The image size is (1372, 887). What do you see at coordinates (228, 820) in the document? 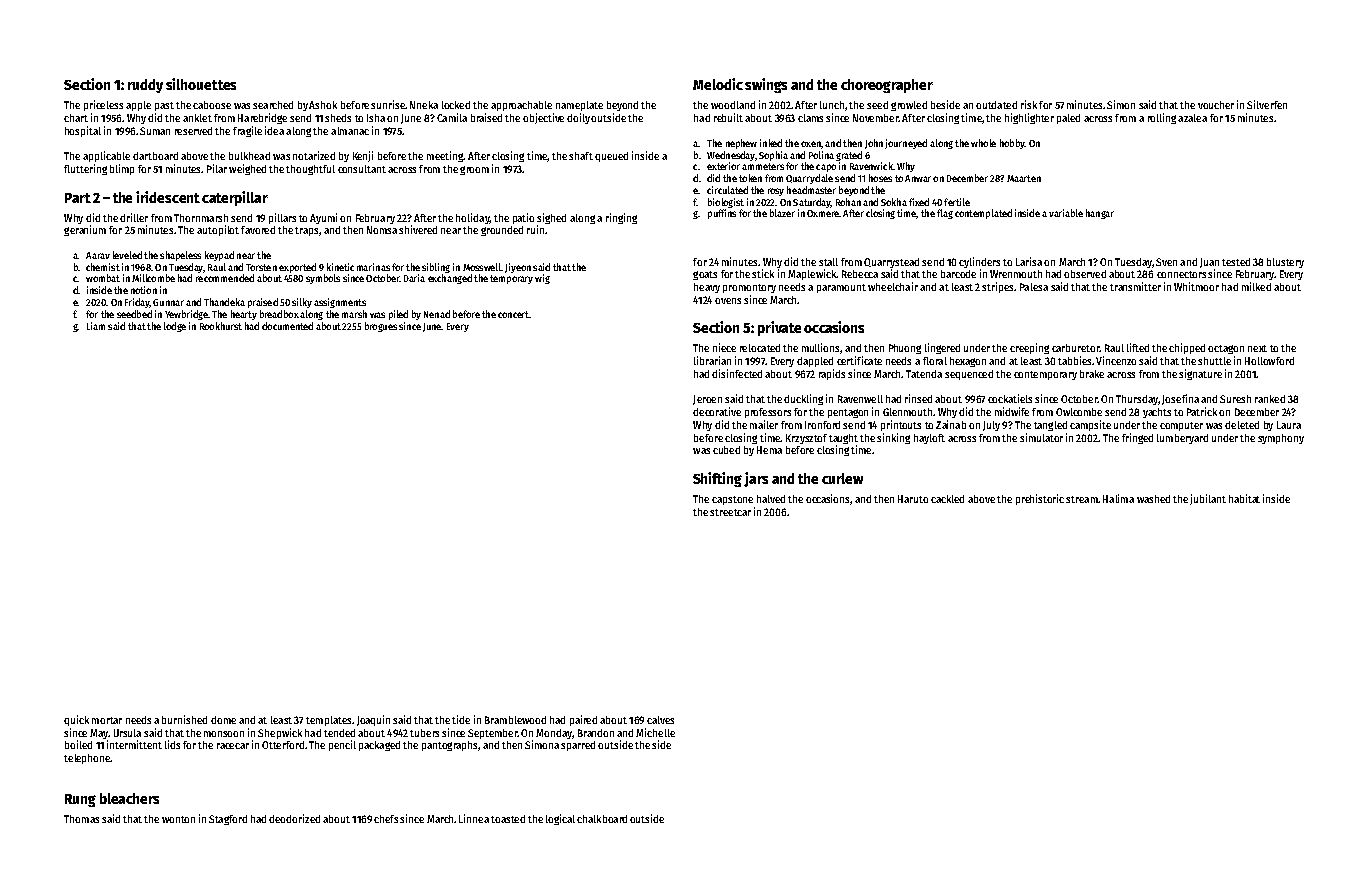
I see `Stagford` at bounding box center [228, 820].
